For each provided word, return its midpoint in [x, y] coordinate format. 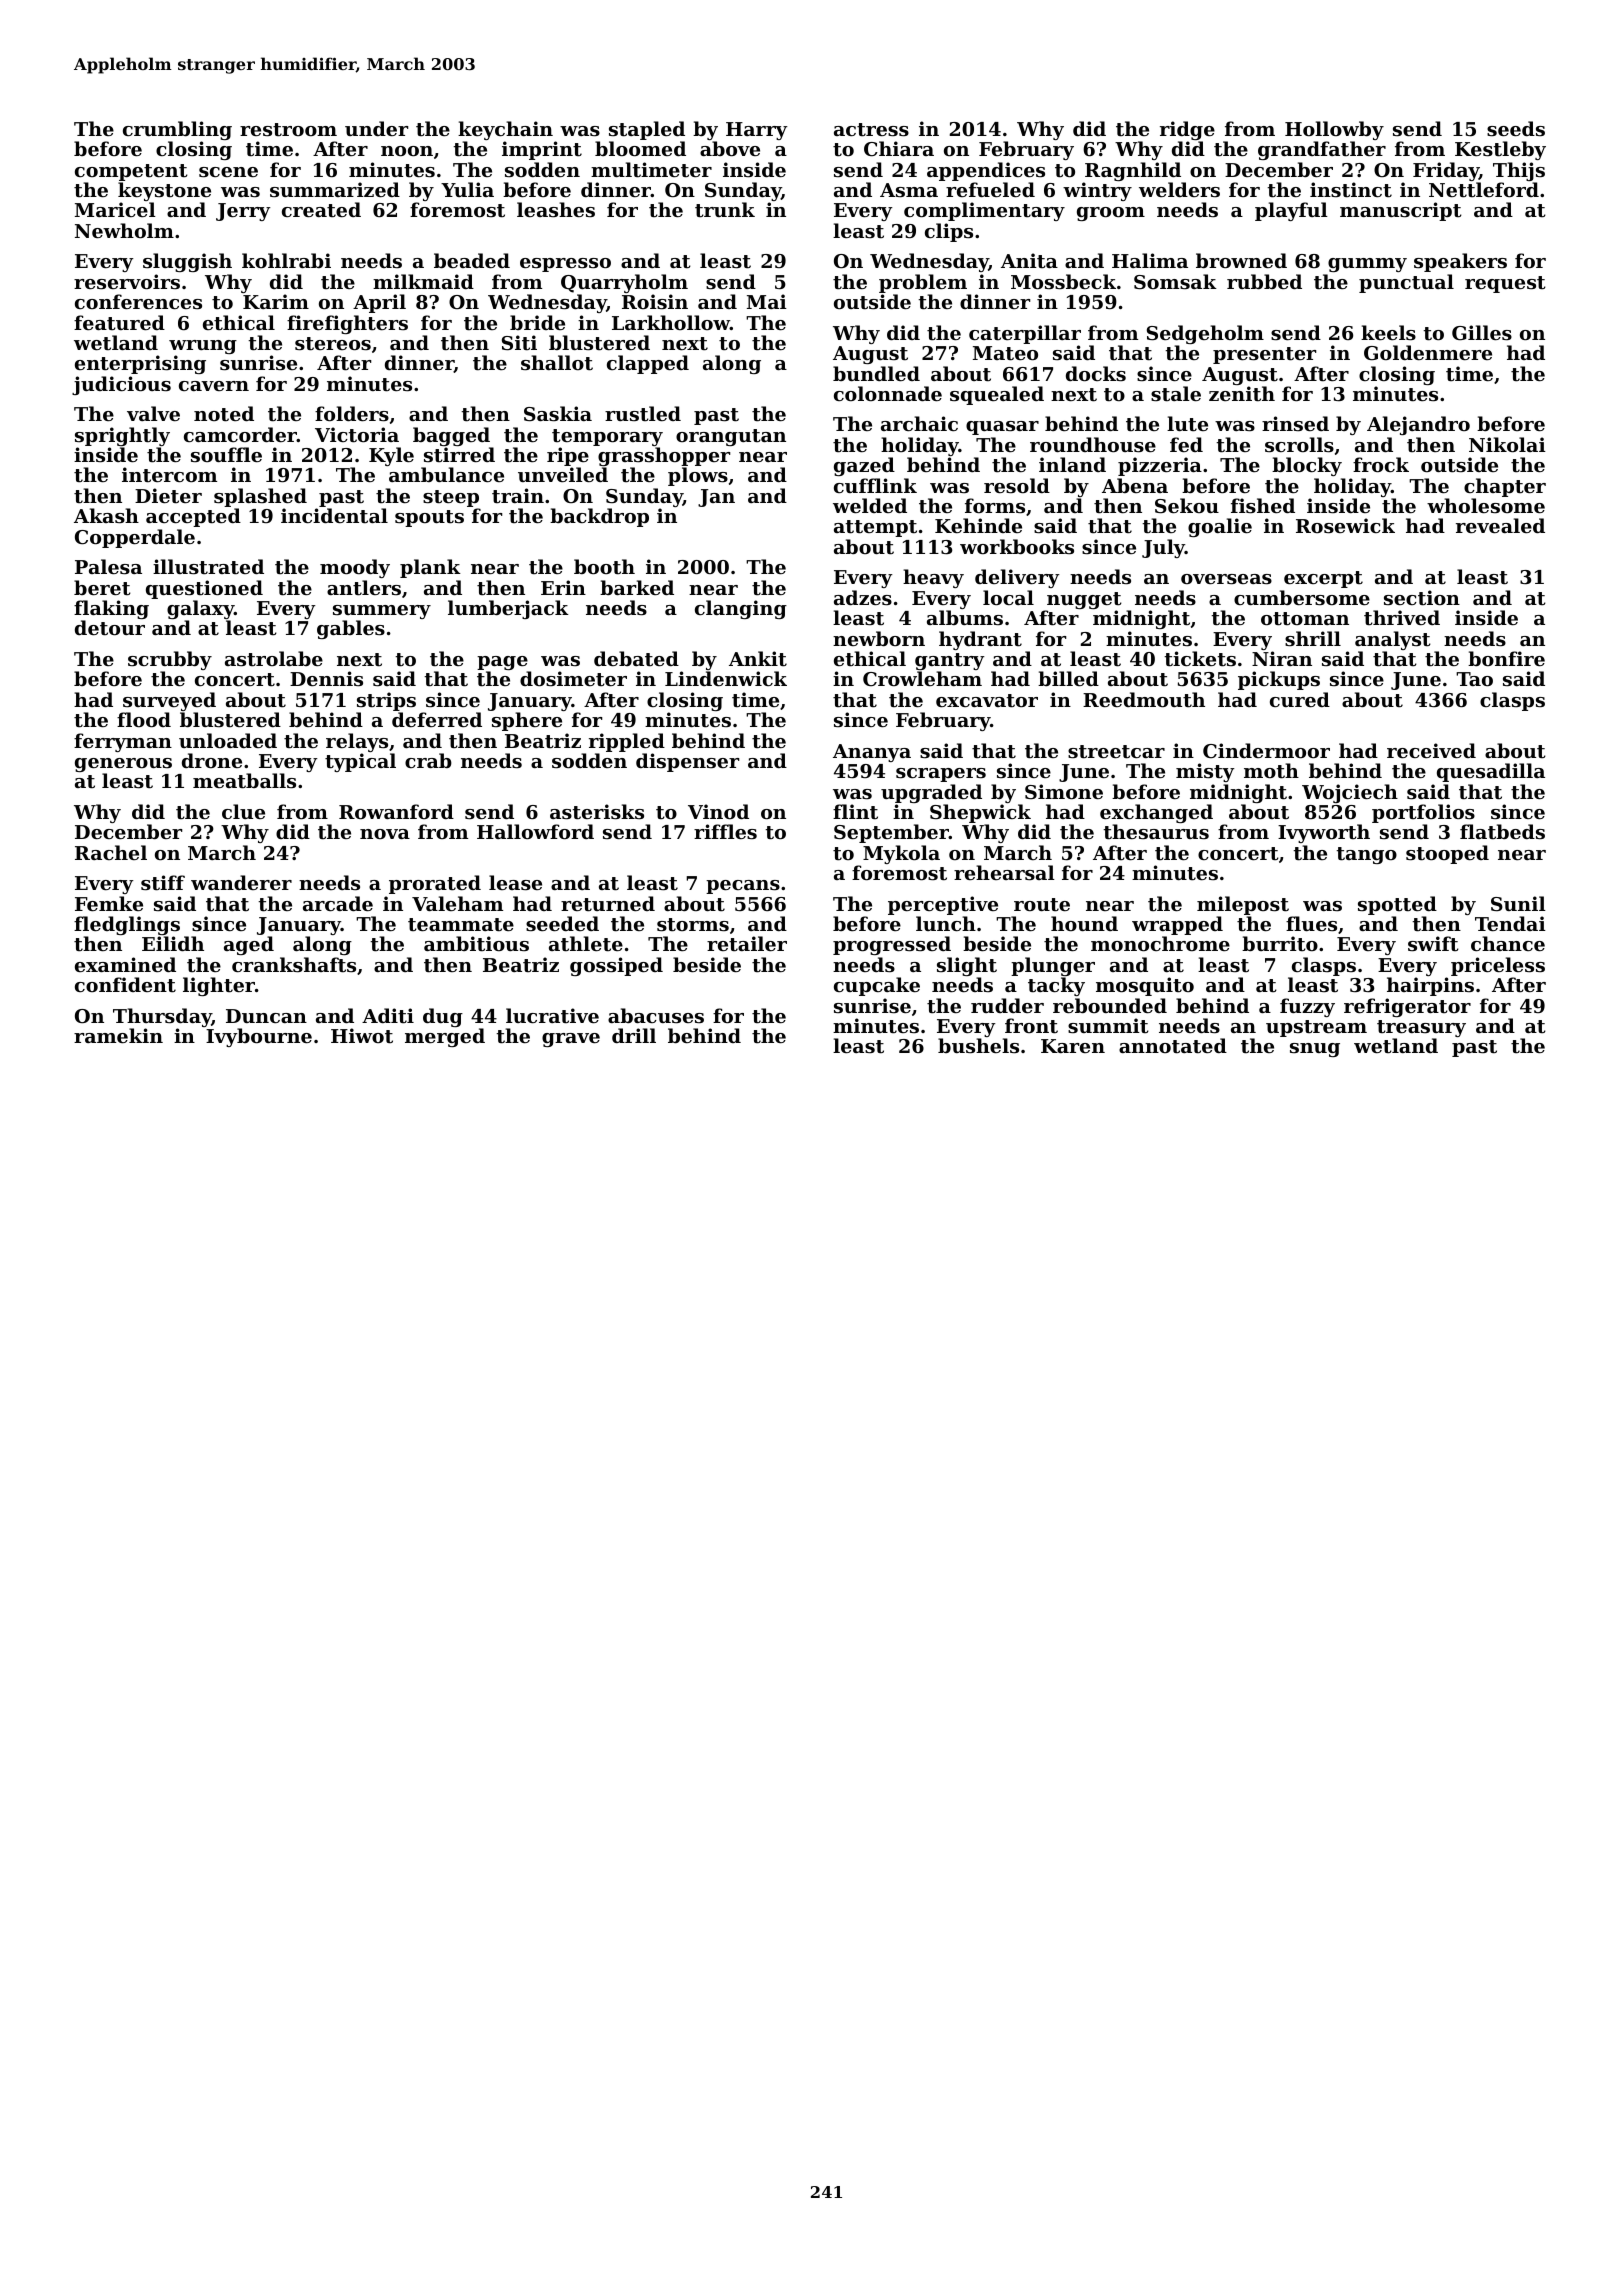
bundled [876, 373]
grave [571, 1040]
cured [1300, 699]
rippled [627, 742]
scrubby [170, 661]
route [1042, 905]
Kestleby [1500, 150]
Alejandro [1418, 425]
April [379, 303]
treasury [1421, 1029]
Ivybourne [259, 1037]
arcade [338, 903]
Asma [909, 190]
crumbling [177, 130]
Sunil [1518, 903]
